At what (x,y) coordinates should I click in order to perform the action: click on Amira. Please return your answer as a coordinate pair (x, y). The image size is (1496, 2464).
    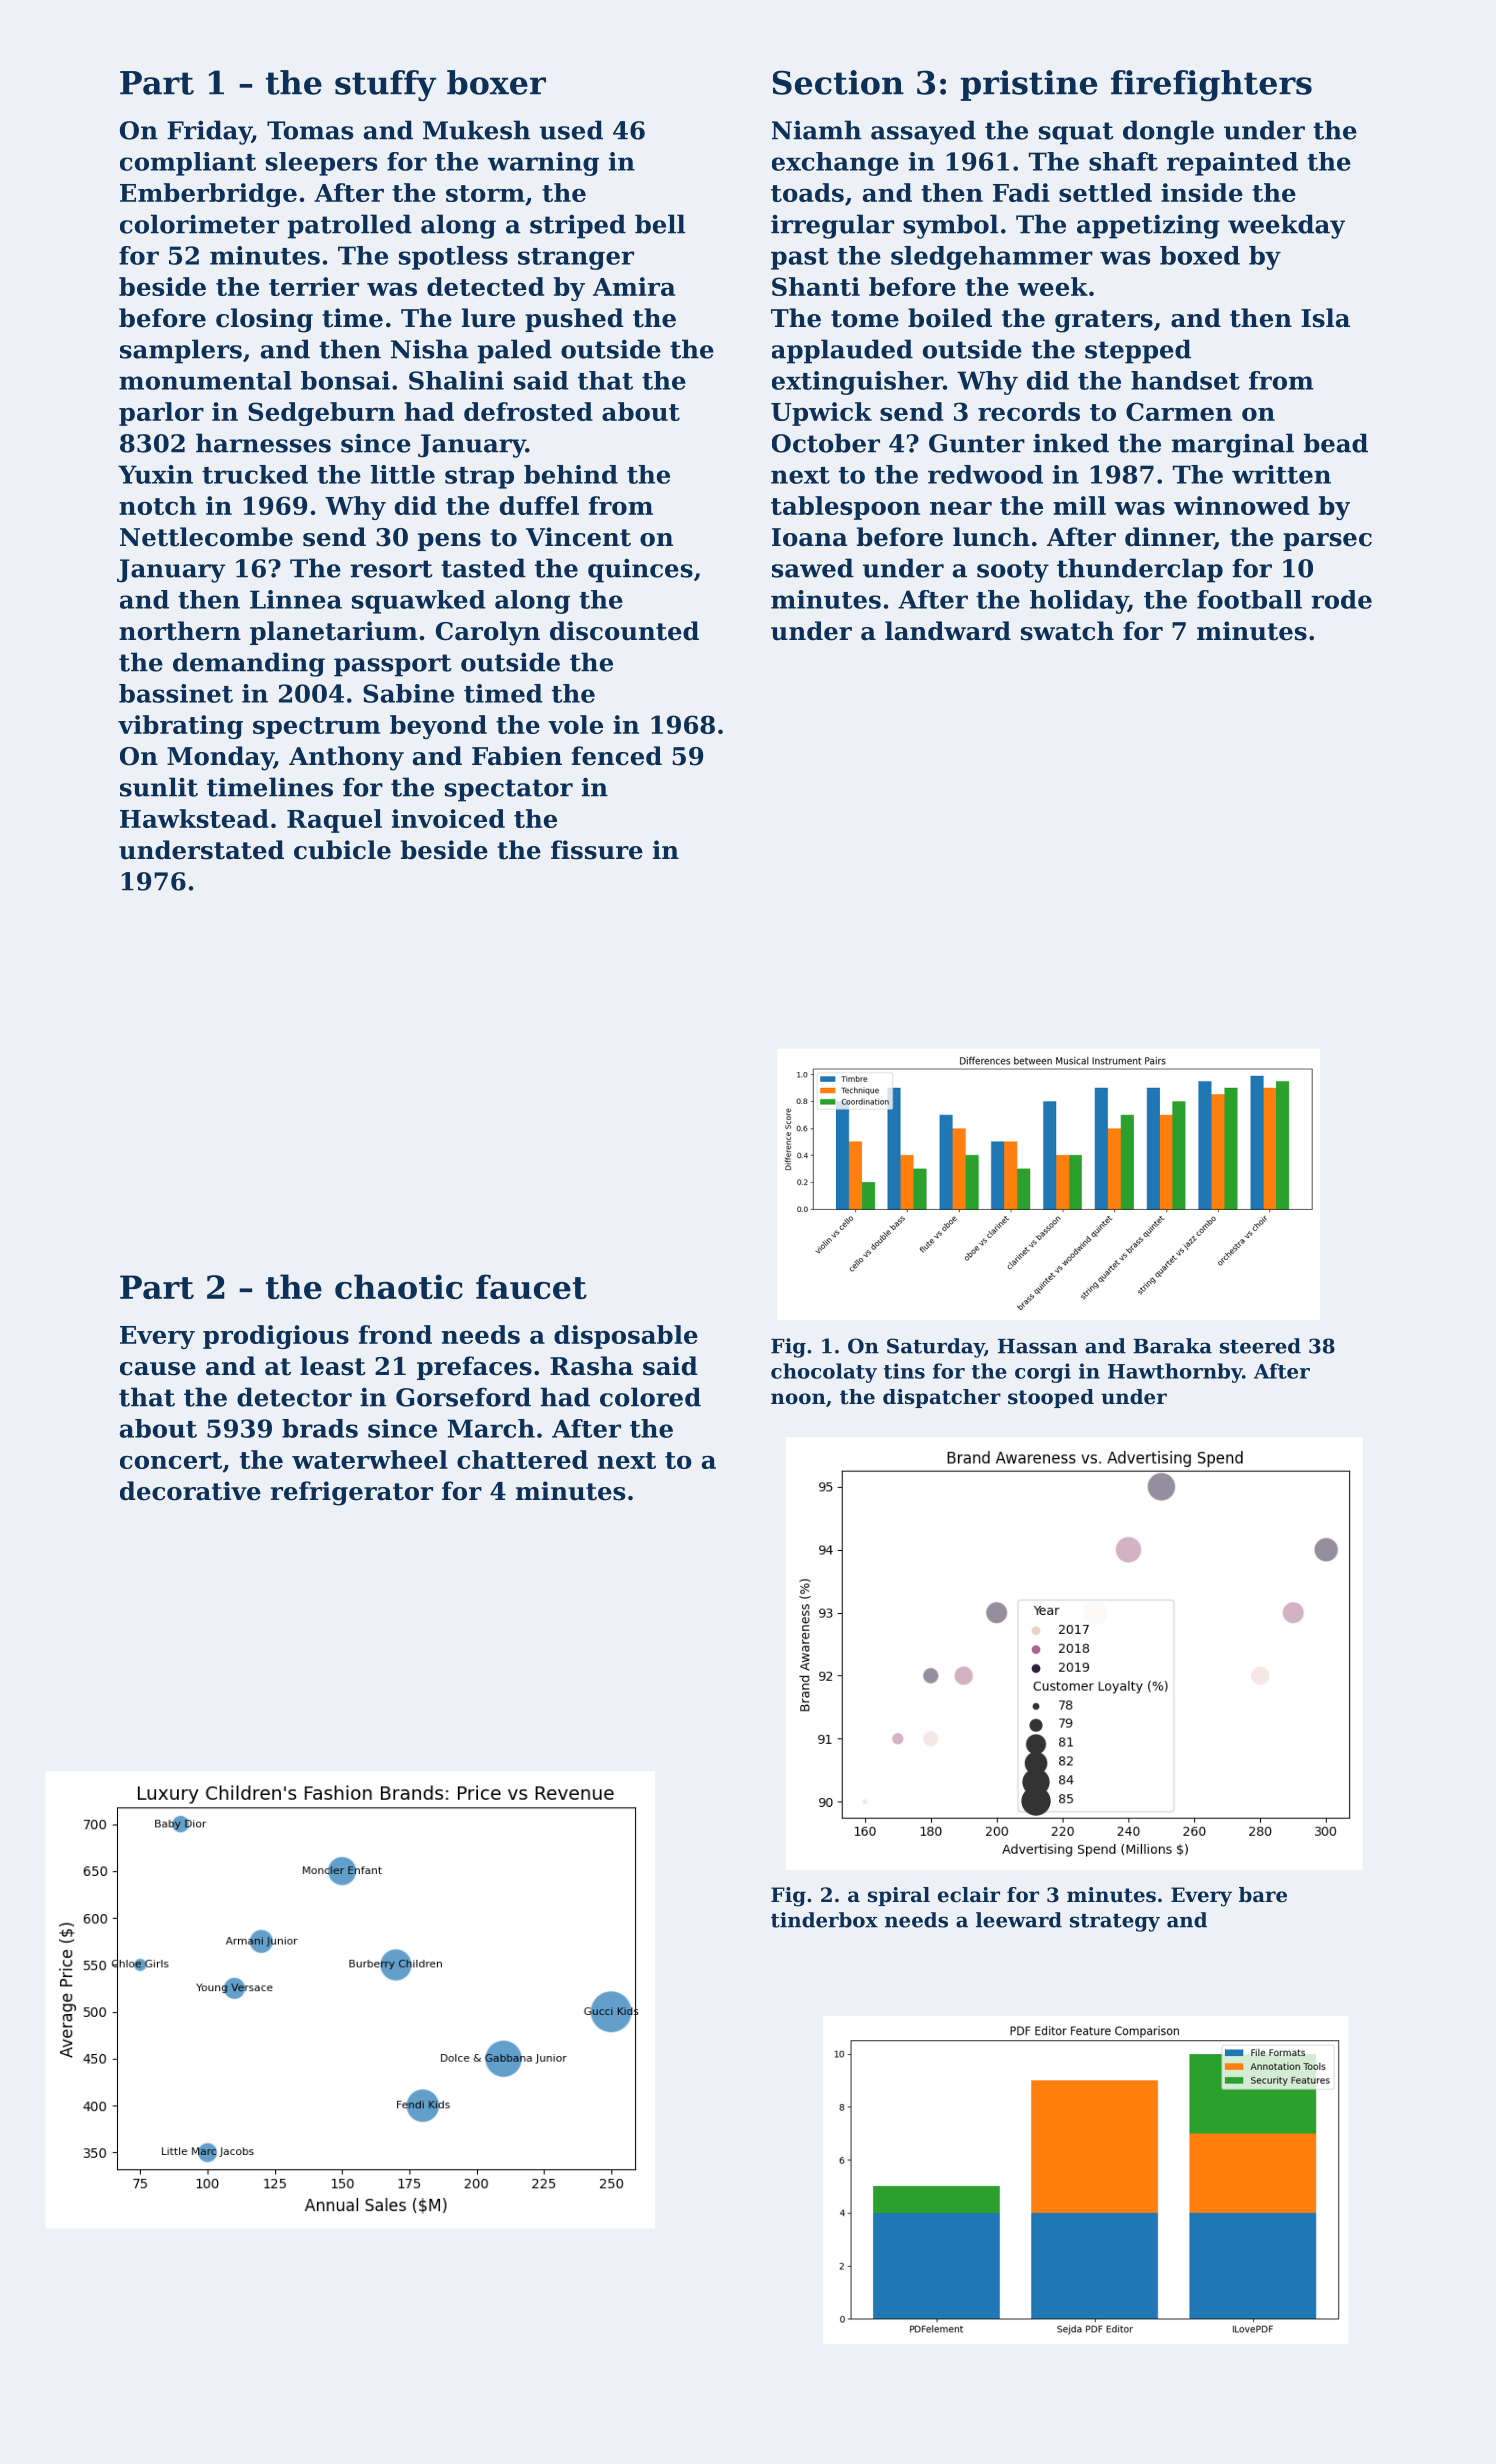
    Looking at the image, I should click on (634, 286).
